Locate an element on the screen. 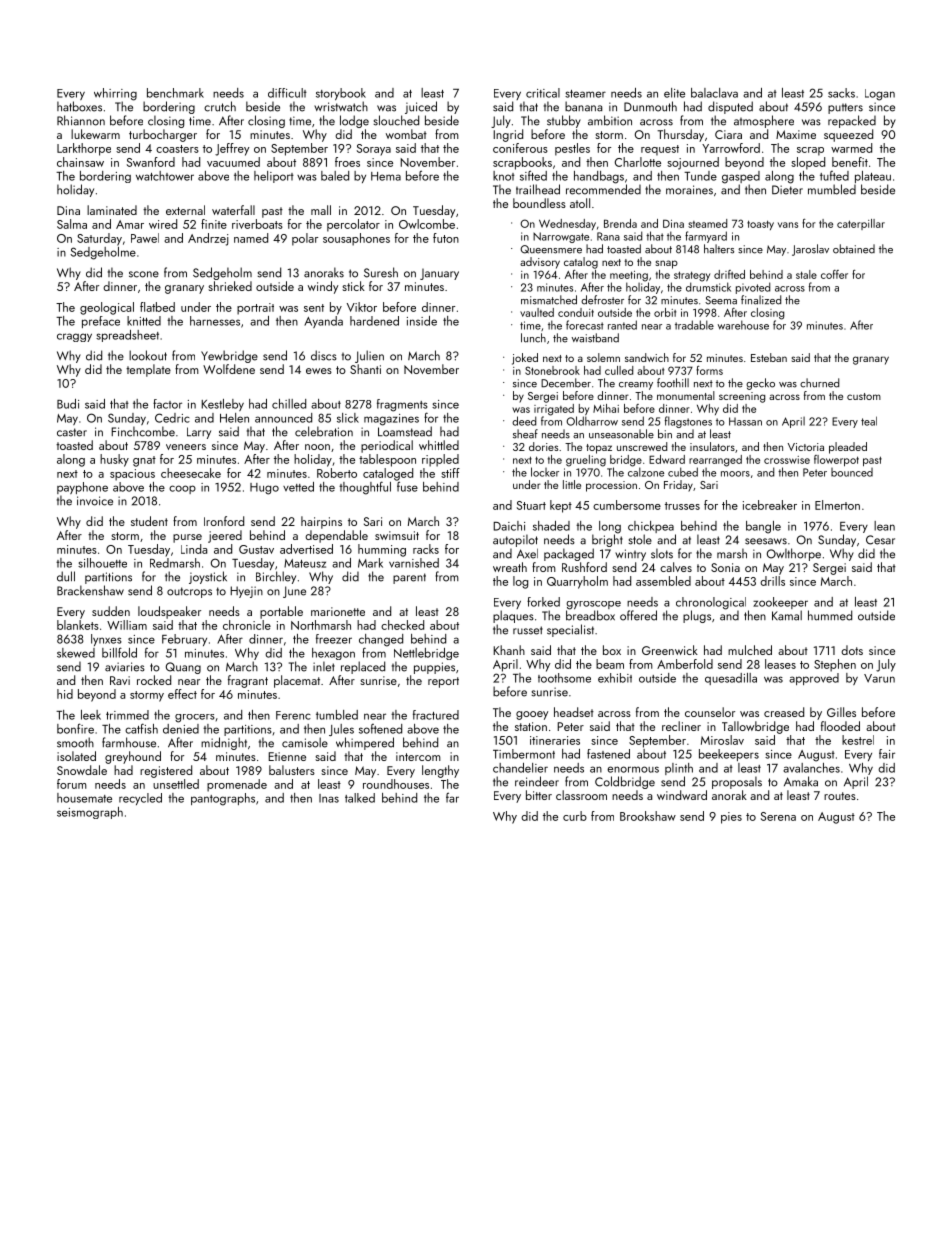  chainsaw is located at coordinates (80, 162).
